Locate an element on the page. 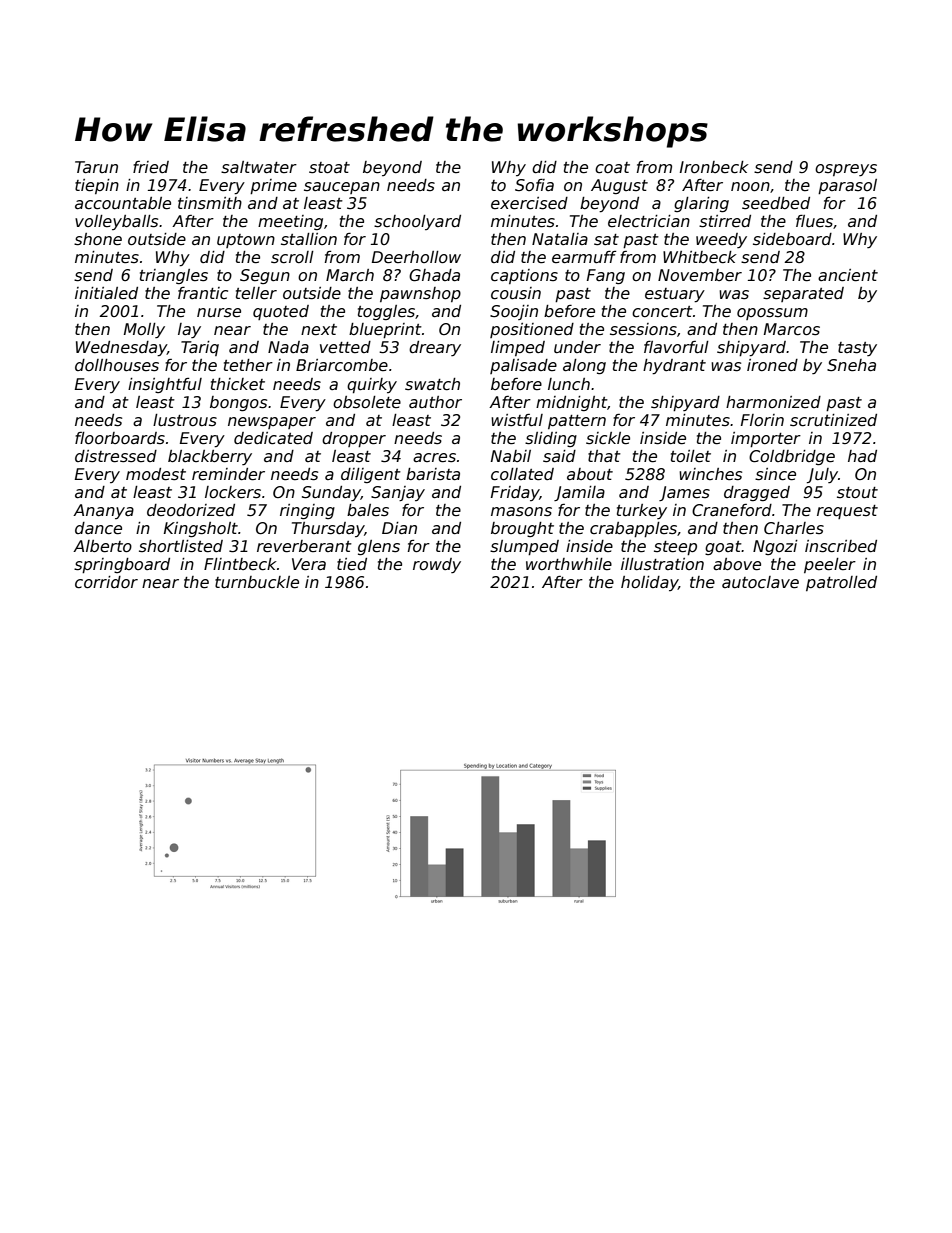  fried is located at coordinates (151, 167).
